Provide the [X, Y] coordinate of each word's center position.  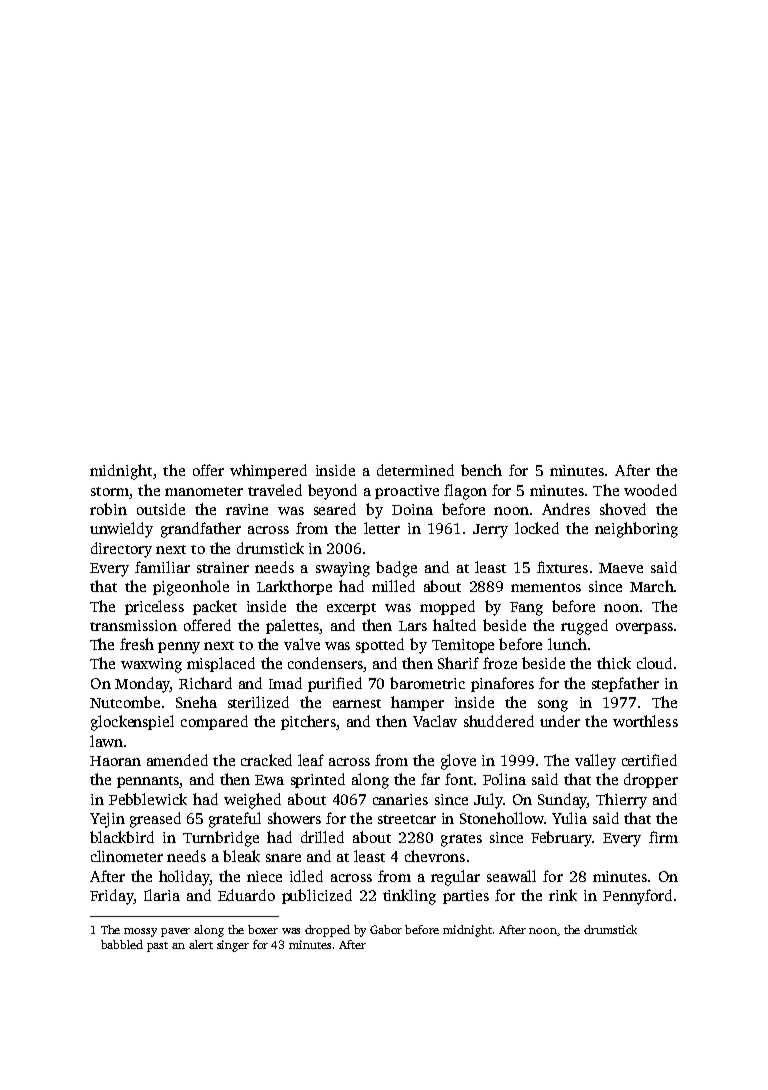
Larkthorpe [294, 587]
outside [161, 509]
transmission [133, 625]
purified [335, 684]
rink [563, 895]
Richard [205, 683]
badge [396, 569]
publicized [317, 896]
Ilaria [162, 895]
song [553, 706]
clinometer [127, 856]
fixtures [562, 567]
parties [466, 897]
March [652, 586]
